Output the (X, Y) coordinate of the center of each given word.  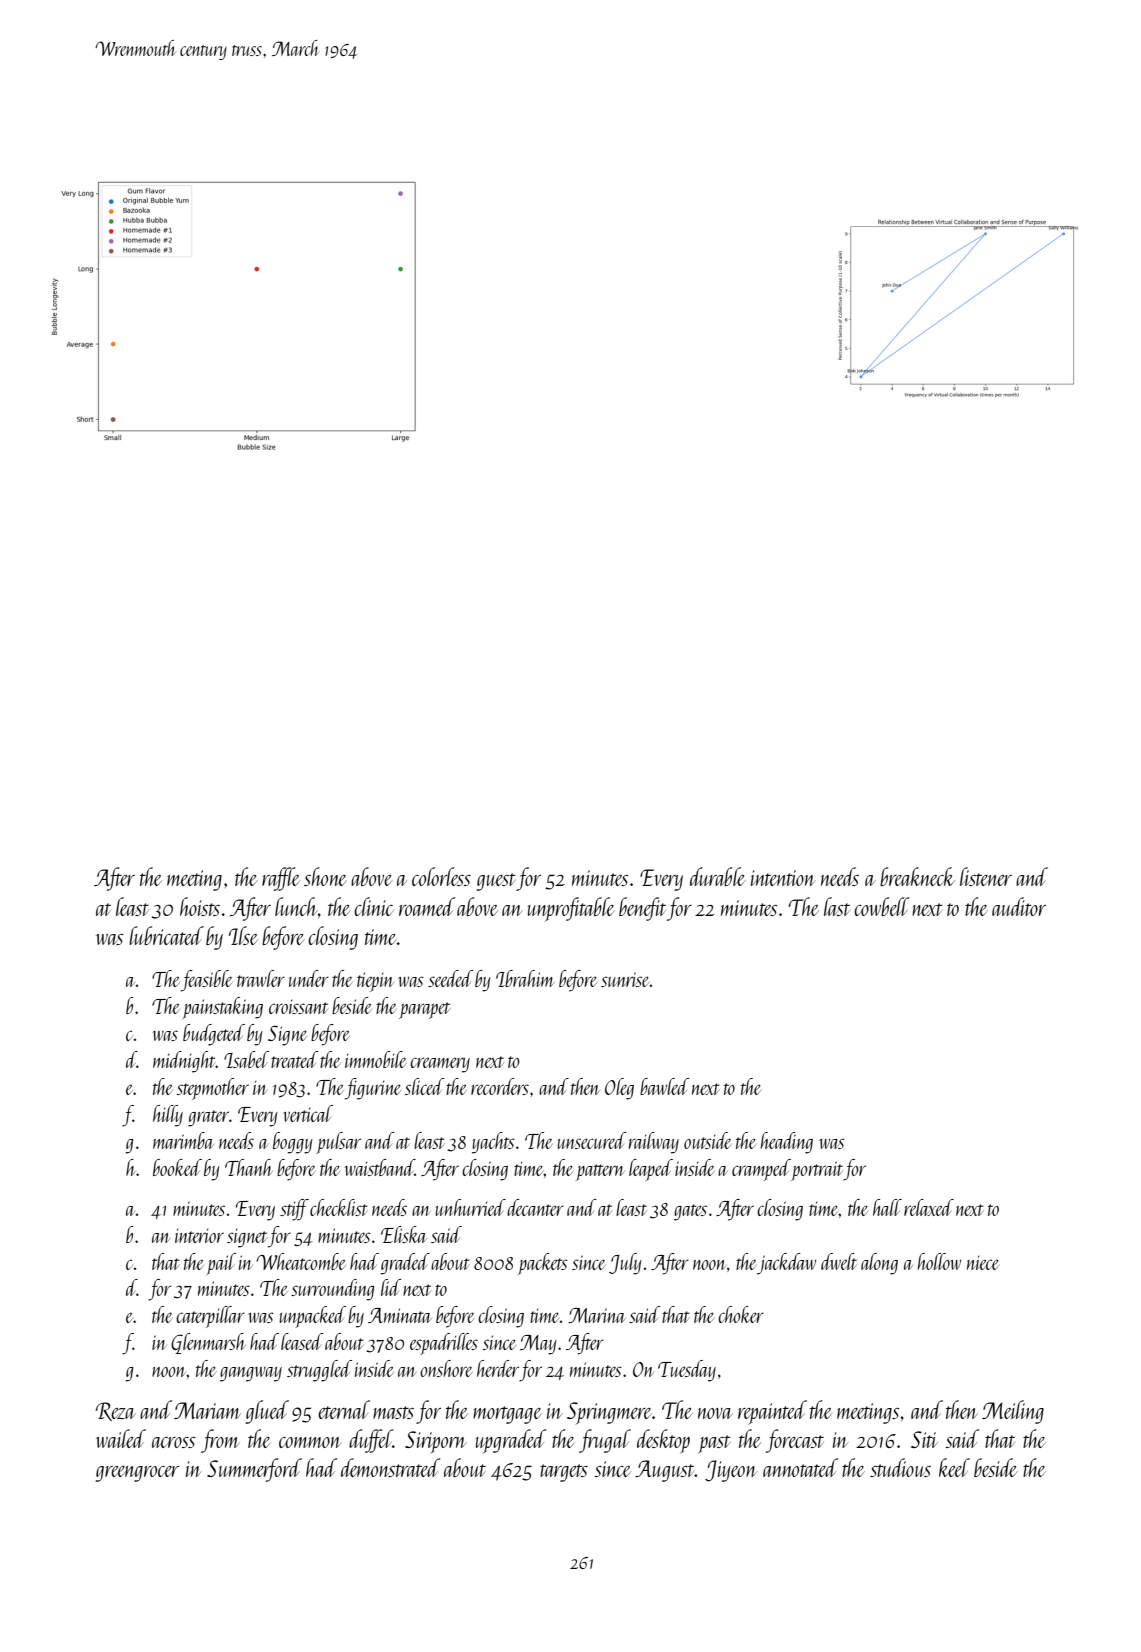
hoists (200, 906)
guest (495, 882)
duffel (371, 1441)
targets (564, 1473)
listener (986, 876)
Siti (924, 1439)
